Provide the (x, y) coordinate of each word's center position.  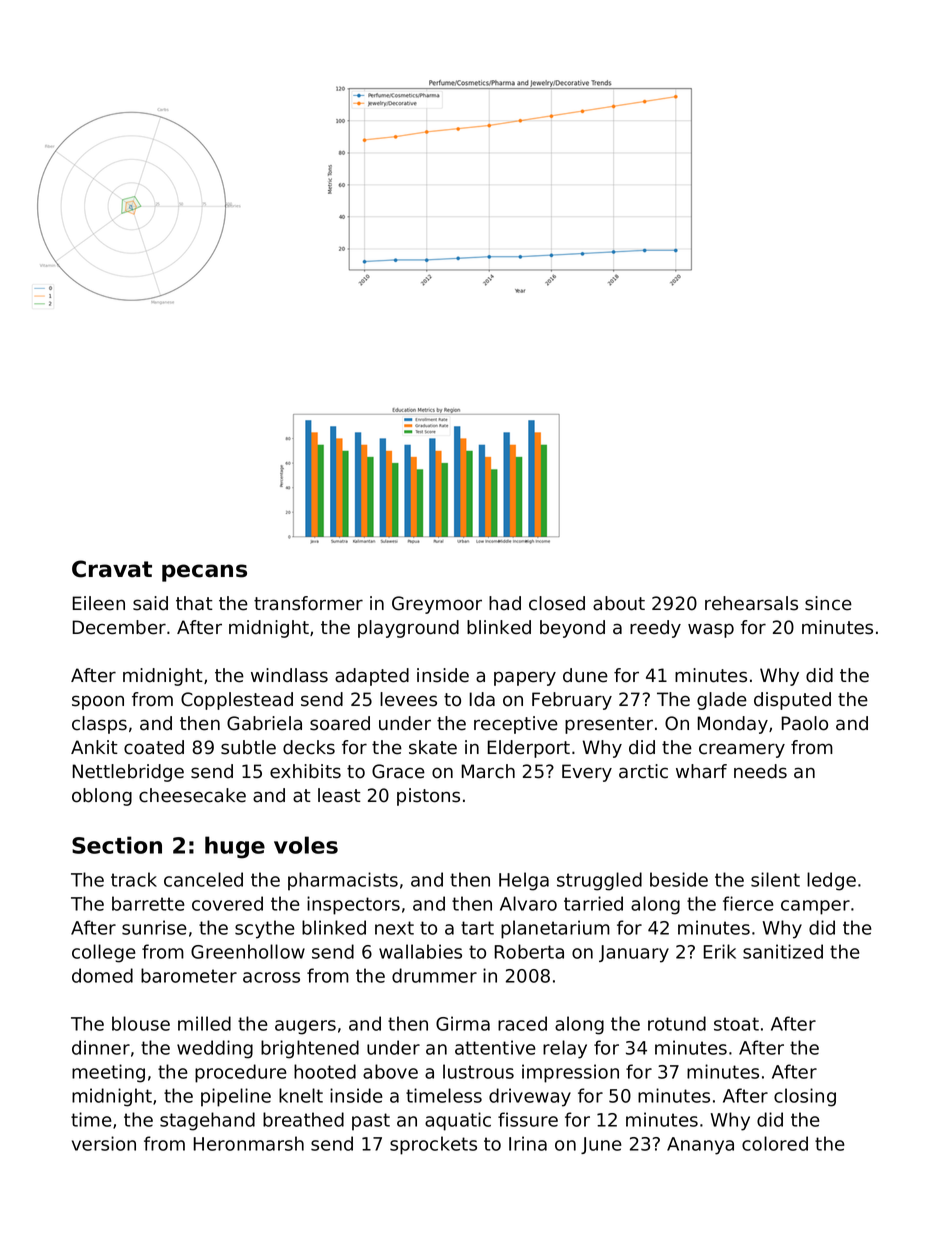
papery (525, 678)
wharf (701, 771)
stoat (736, 1024)
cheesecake (192, 795)
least (339, 795)
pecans (204, 573)
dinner (101, 1047)
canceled (203, 879)
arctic (643, 771)
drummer (434, 975)
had (505, 603)
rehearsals (751, 603)
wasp (711, 630)
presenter (609, 725)
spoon (98, 702)
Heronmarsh (249, 1143)
